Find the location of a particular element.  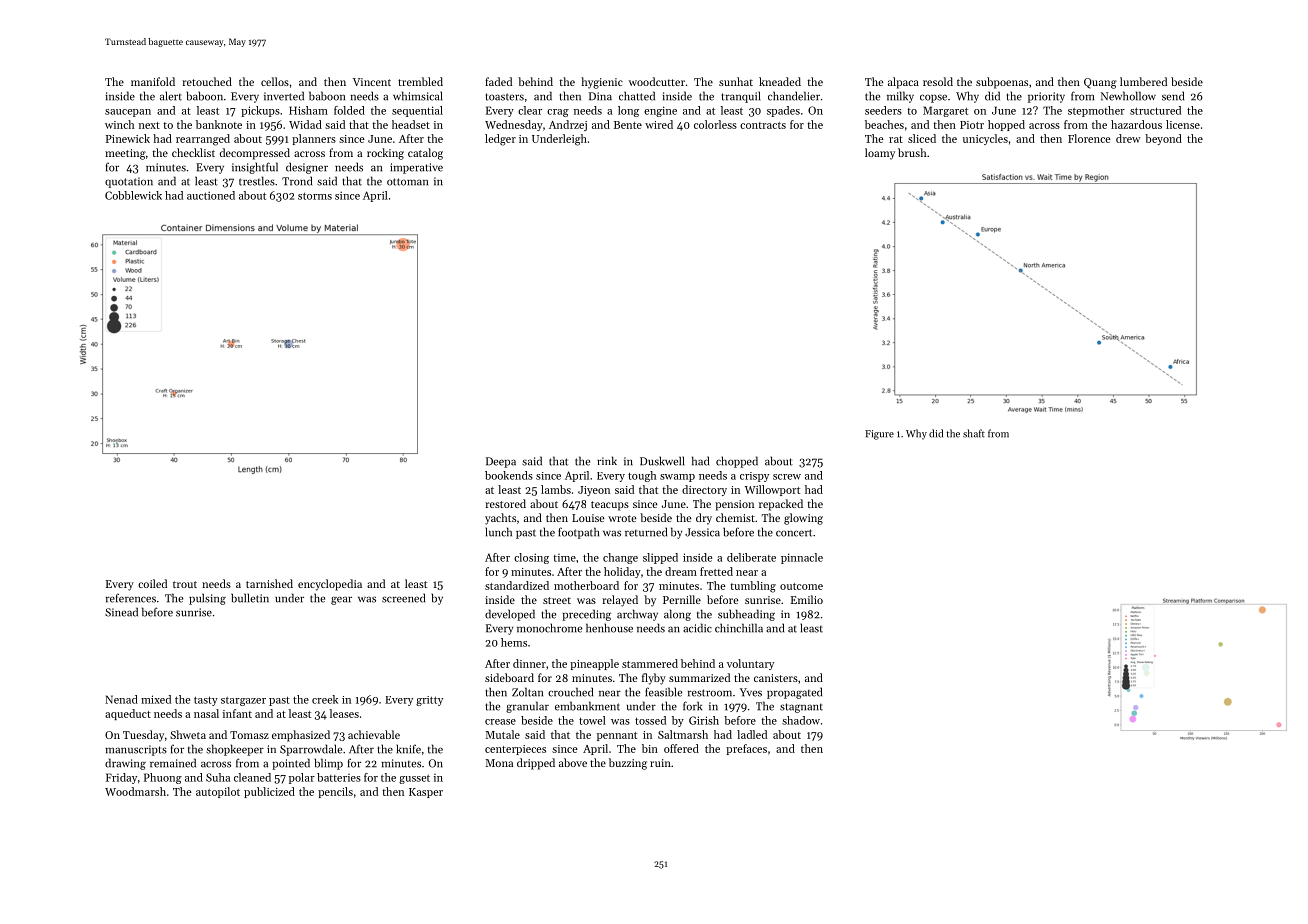

batteries is located at coordinates (339, 777).
